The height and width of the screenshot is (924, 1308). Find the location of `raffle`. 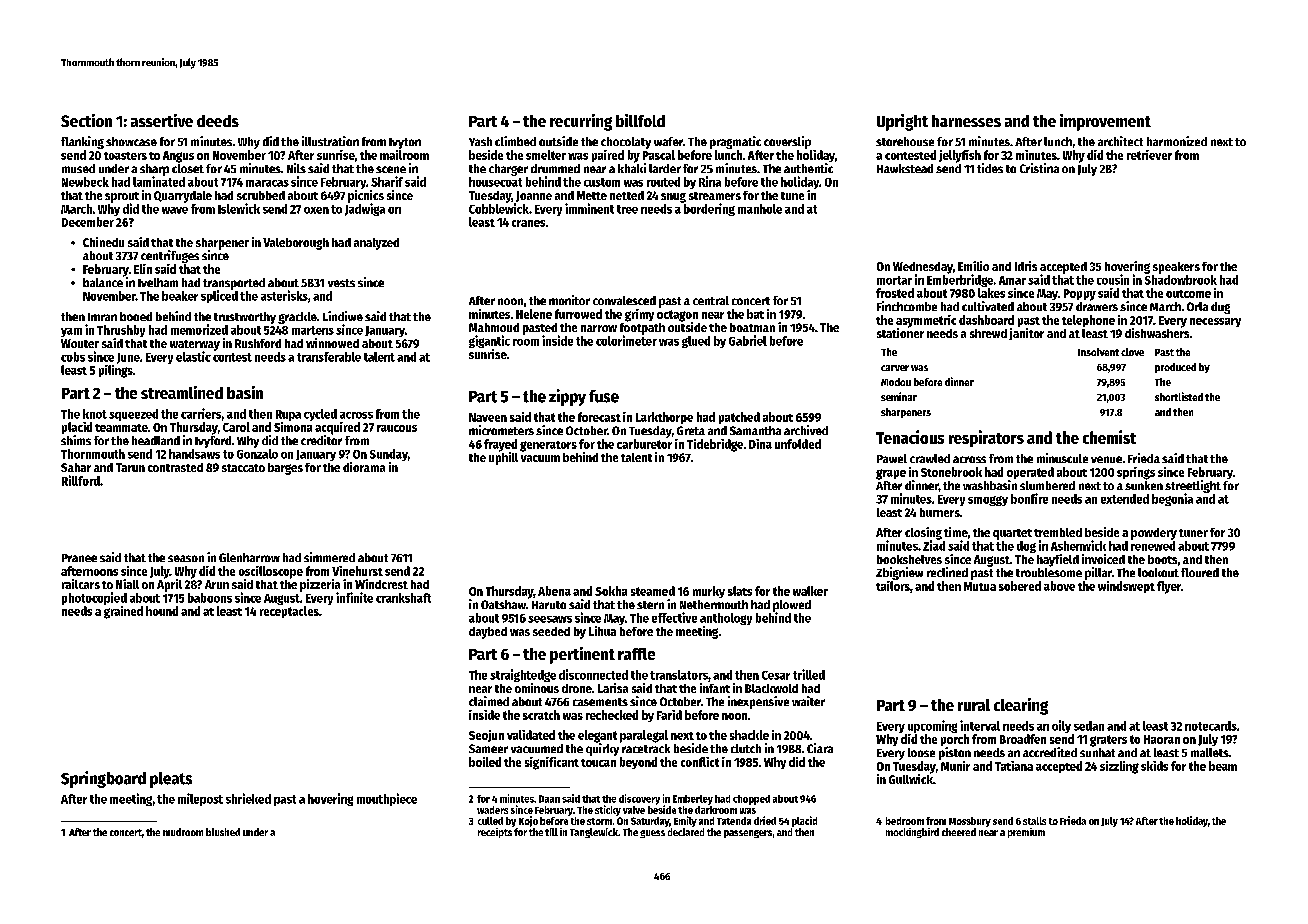

raffle is located at coordinates (636, 654).
